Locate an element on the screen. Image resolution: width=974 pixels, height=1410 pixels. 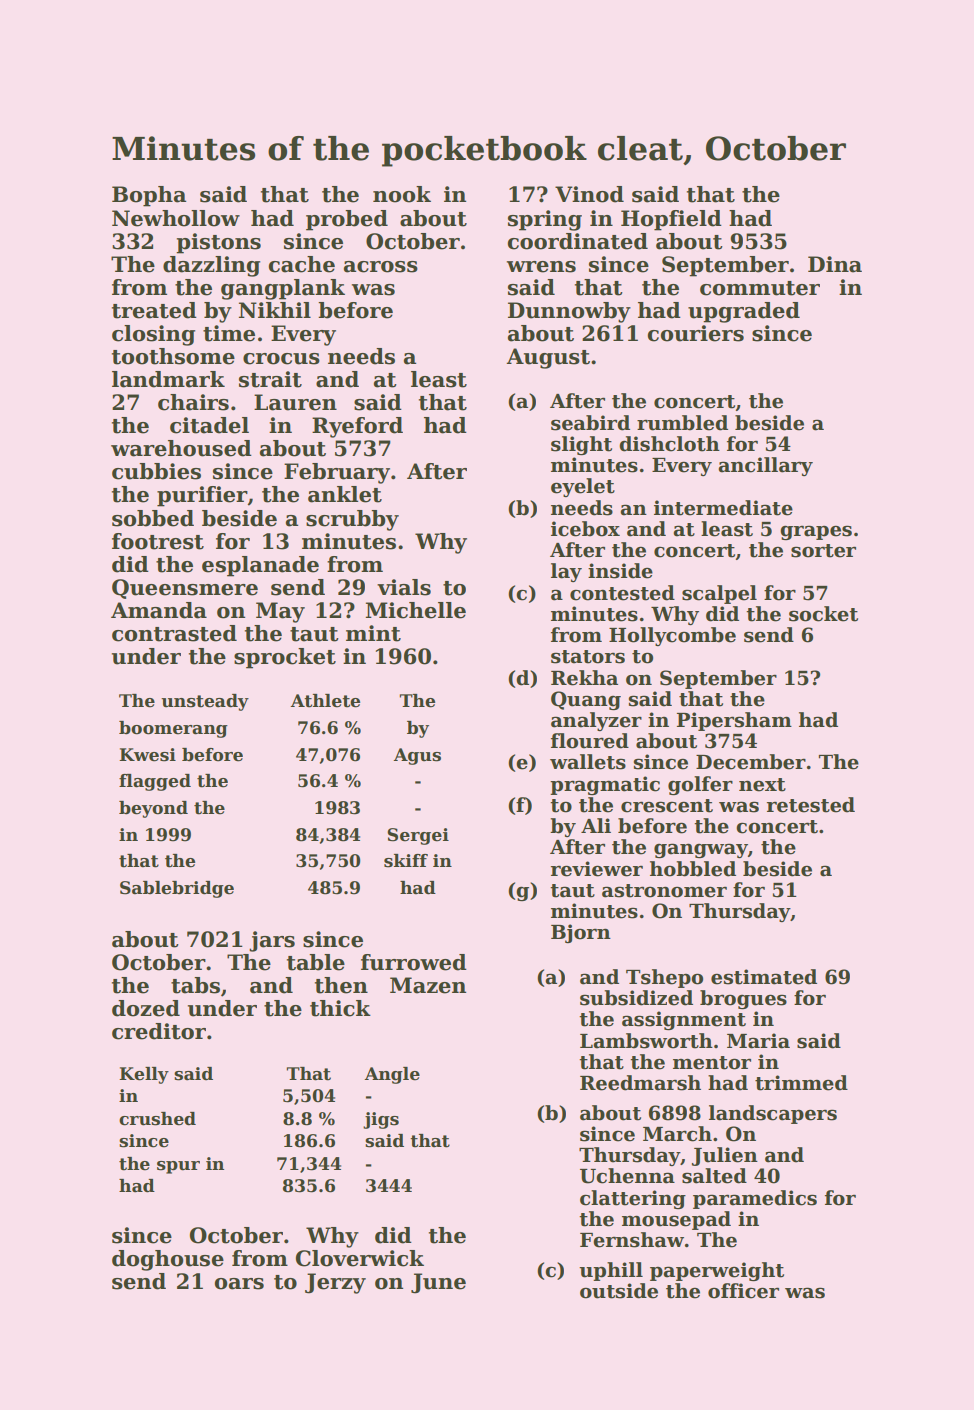
scrubby is located at coordinates (352, 520).
